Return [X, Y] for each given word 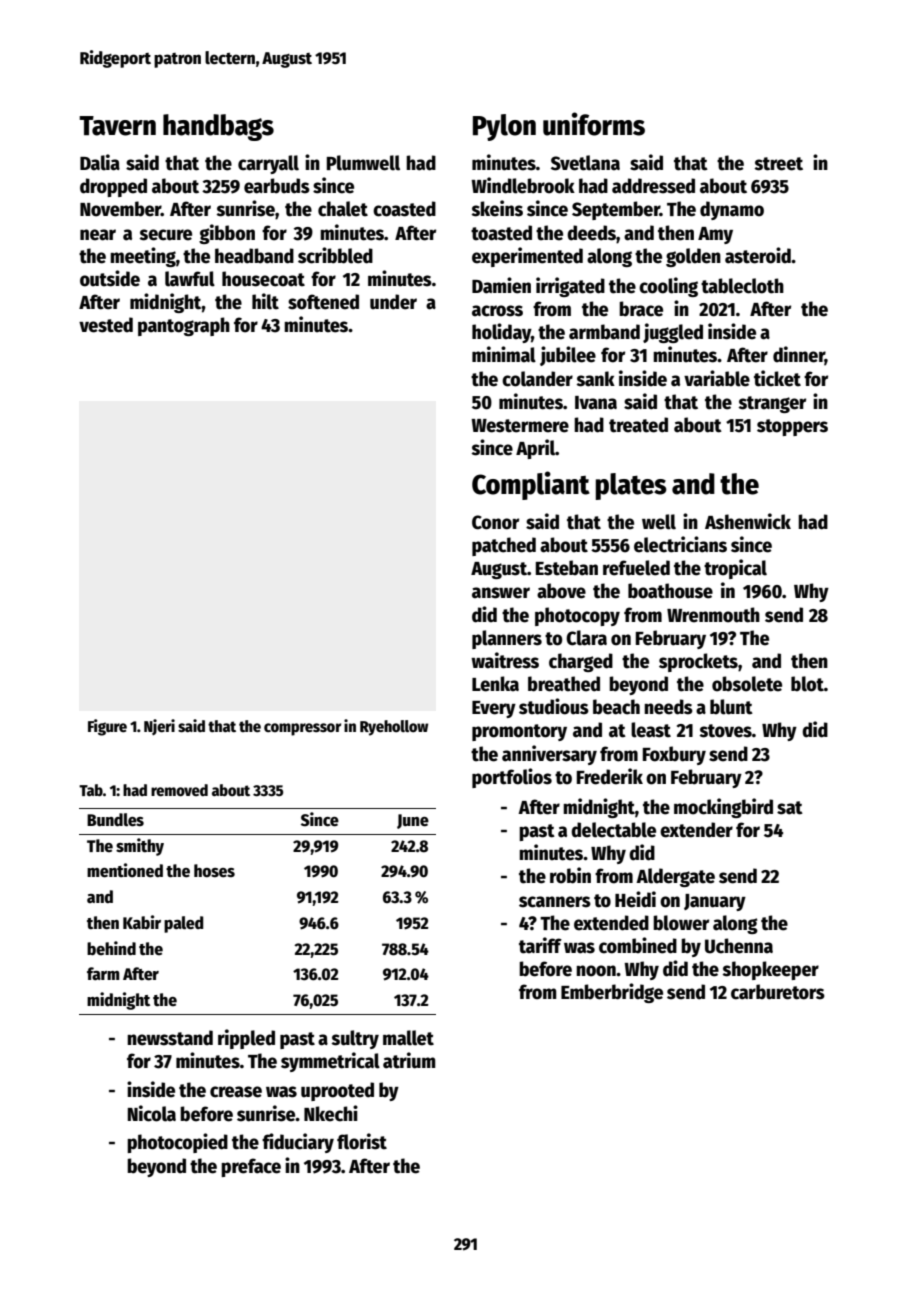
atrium [409, 1060]
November [120, 209]
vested [106, 325]
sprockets [698, 662]
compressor [302, 729]
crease [236, 1092]
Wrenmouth [713, 615]
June [413, 821]
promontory [519, 732]
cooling [668, 287]
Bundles [115, 820]
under [393, 302]
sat [790, 808]
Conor [495, 522]
